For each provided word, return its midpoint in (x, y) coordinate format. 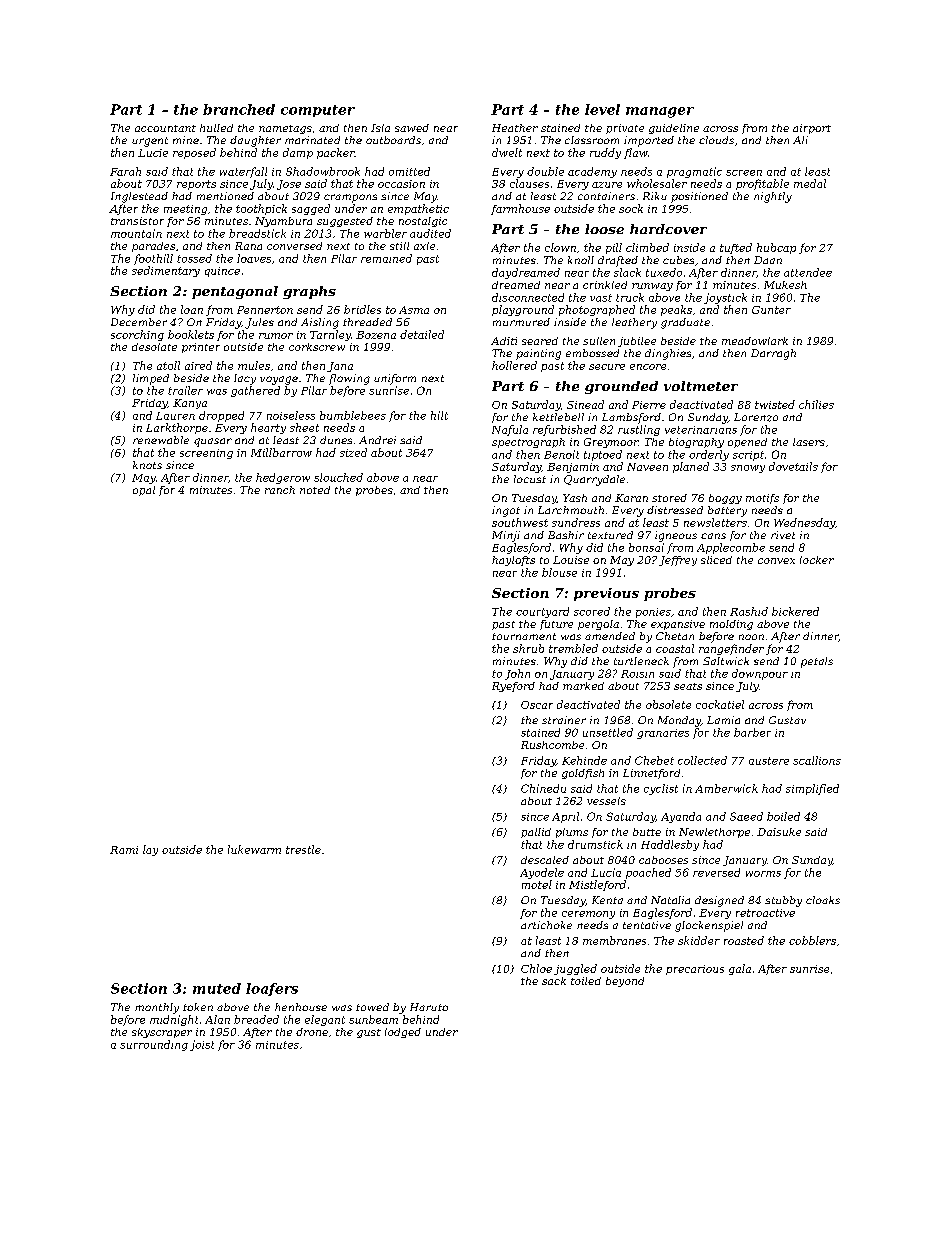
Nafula (510, 430)
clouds (716, 140)
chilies (816, 404)
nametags (285, 129)
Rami (124, 850)
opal (144, 491)
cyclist (661, 789)
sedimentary (166, 271)
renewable (161, 440)
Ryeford (513, 687)
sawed (412, 128)
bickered (795, 611)
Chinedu (543, 788)
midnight (174, 1020)
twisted (775, 404)
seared (540, 341)
